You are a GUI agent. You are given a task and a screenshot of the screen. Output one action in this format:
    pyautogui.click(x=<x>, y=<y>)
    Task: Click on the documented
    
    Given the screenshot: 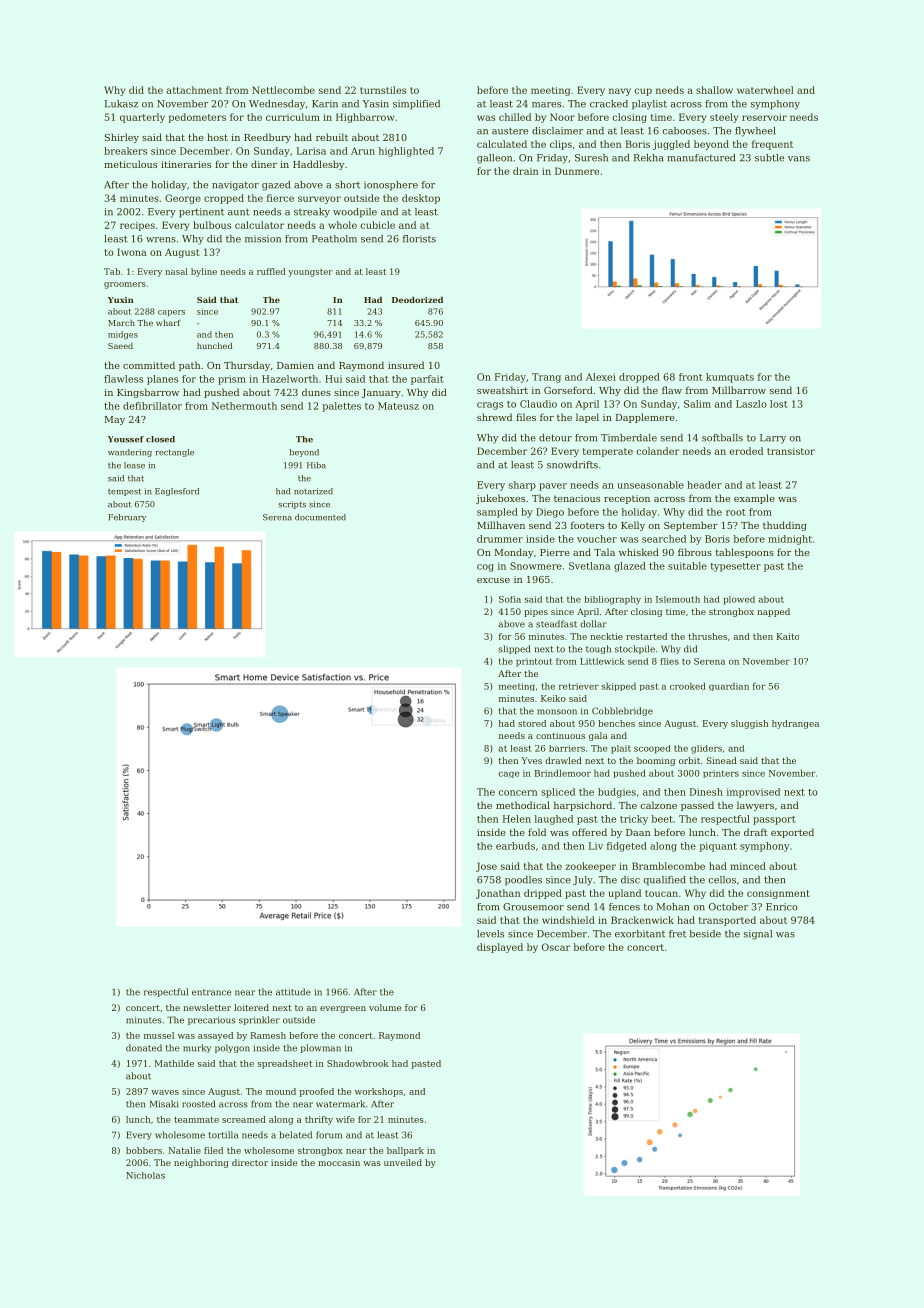 What is the action you would take?
    pyautogui.click(x=320, y=517)
